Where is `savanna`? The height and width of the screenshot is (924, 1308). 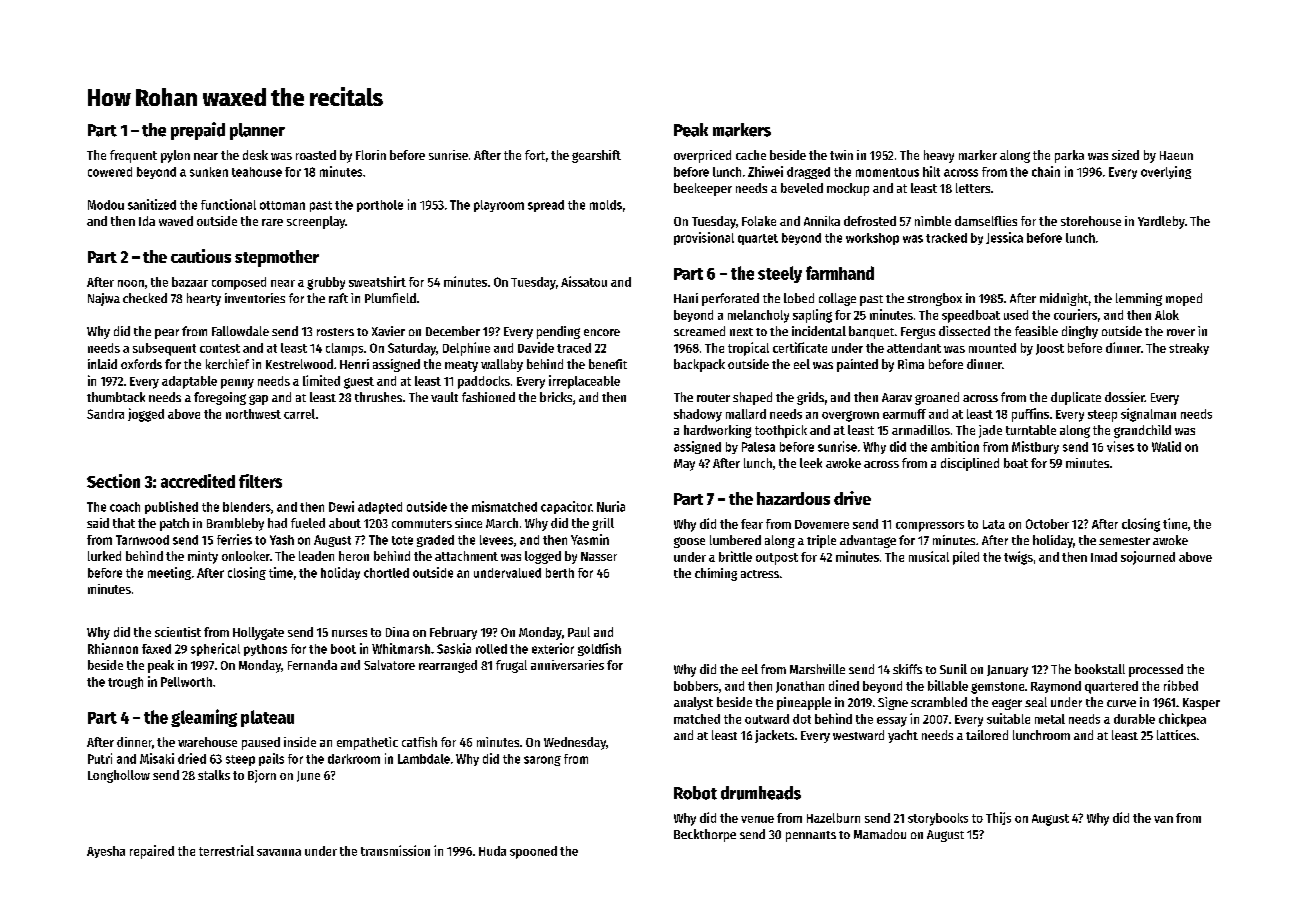 savanna is located at coordinates (279, 852).
